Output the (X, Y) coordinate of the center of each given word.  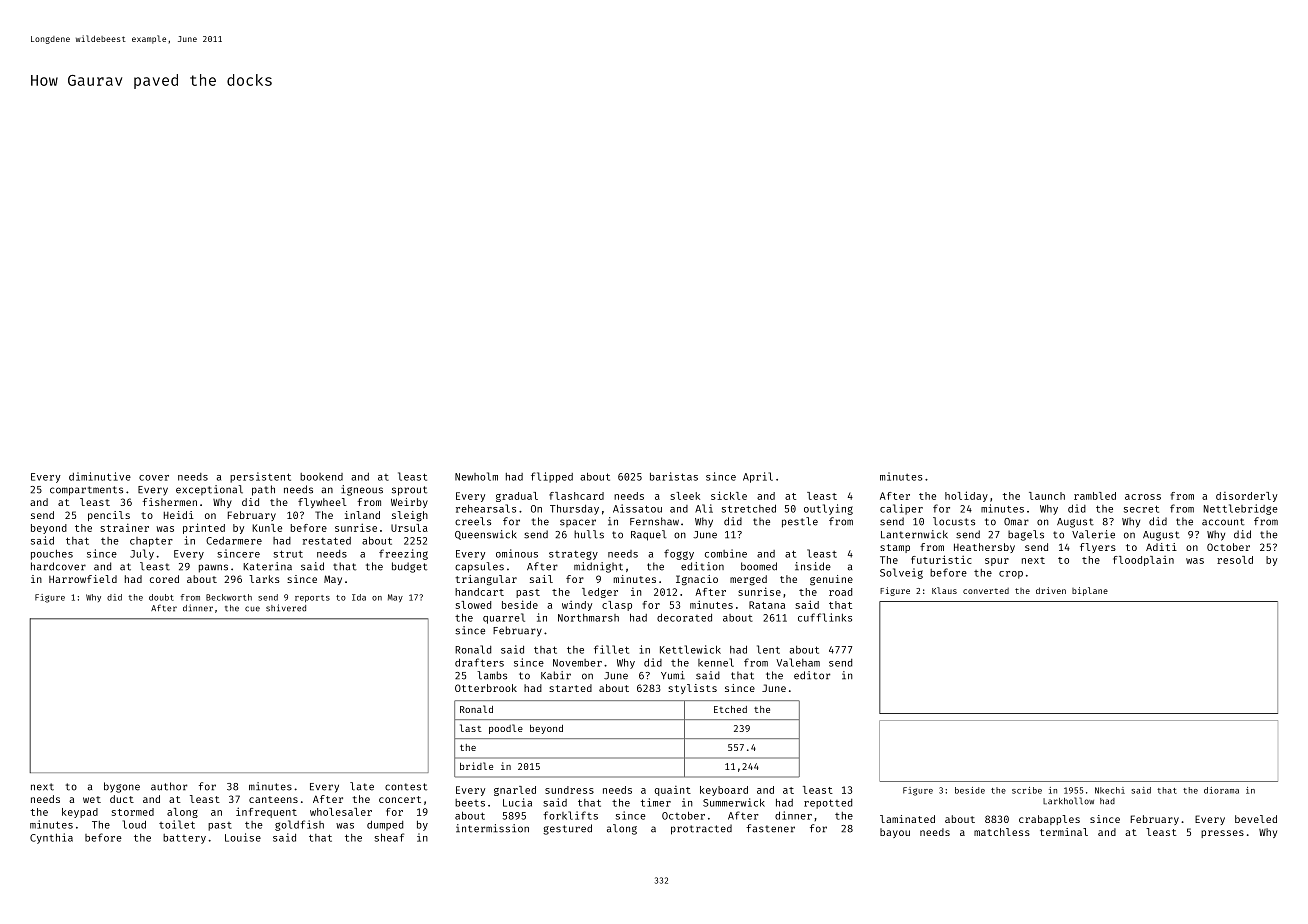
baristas (674, 476)
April (758, 477)
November (577, 663)
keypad (80, 813)
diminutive (100, 476)
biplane (1090, 591)
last (471, 728)
